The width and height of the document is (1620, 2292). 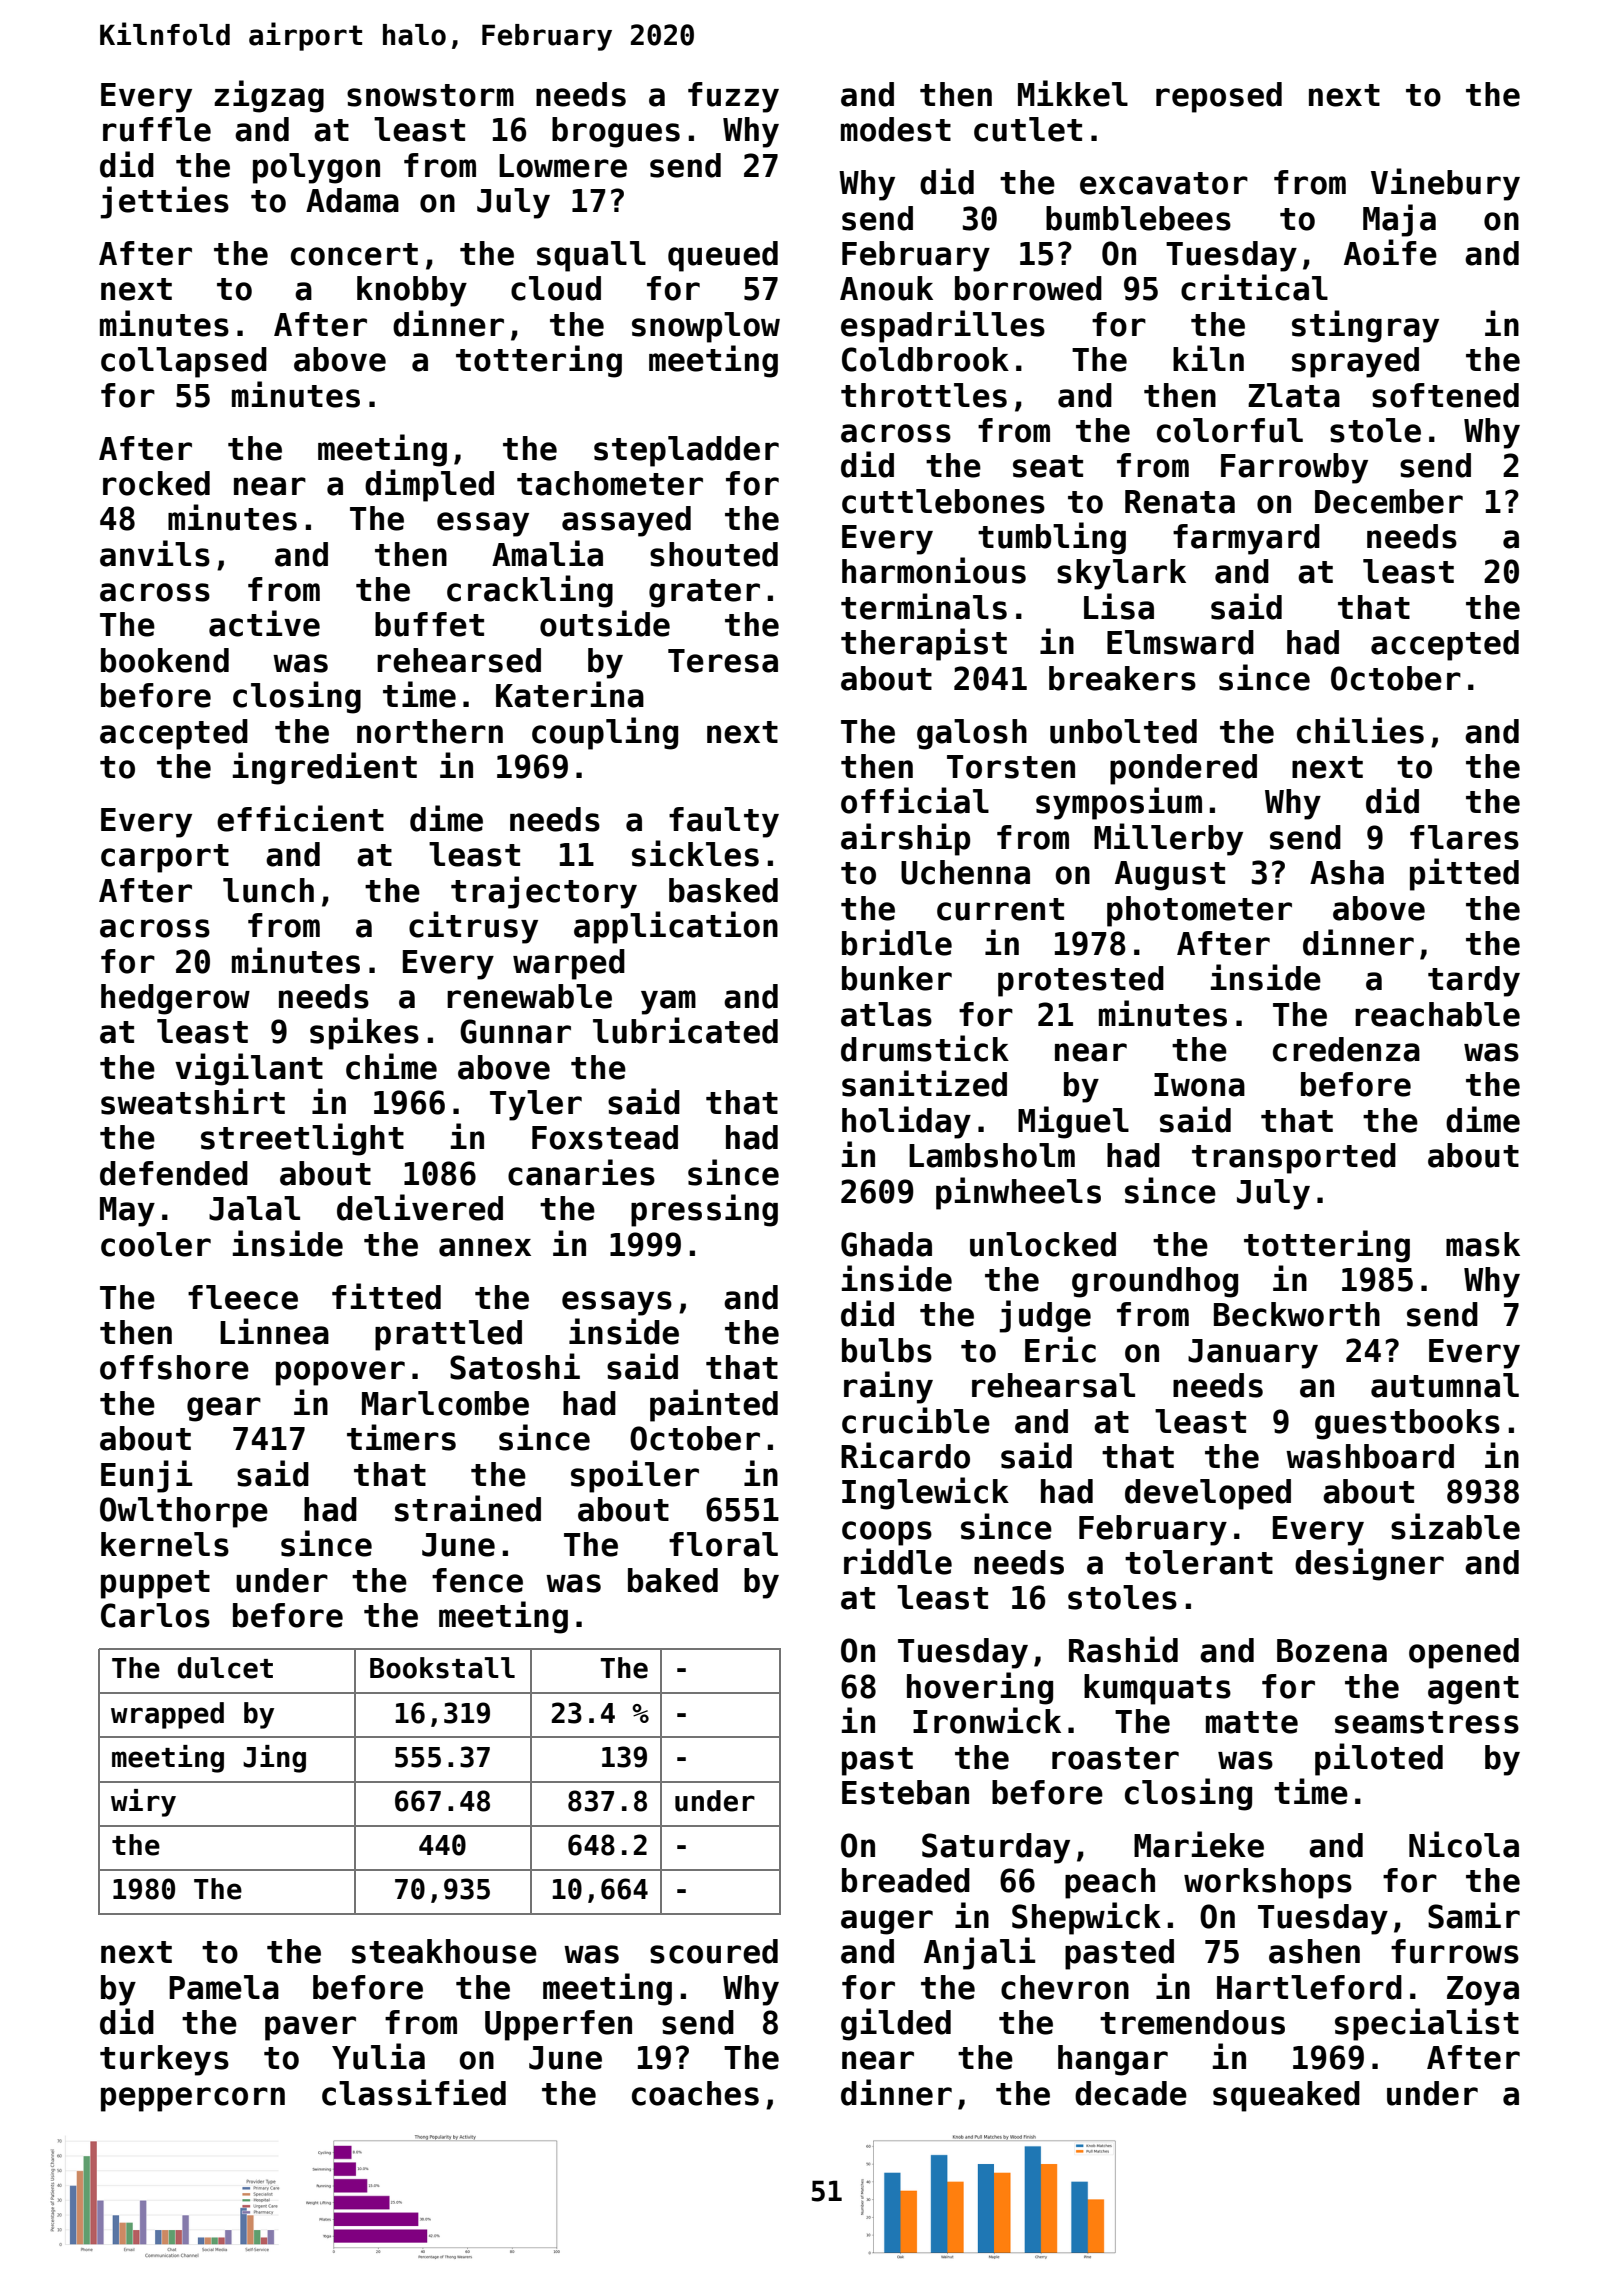 I want to click on pressing, so click(x=704, y=1210).
